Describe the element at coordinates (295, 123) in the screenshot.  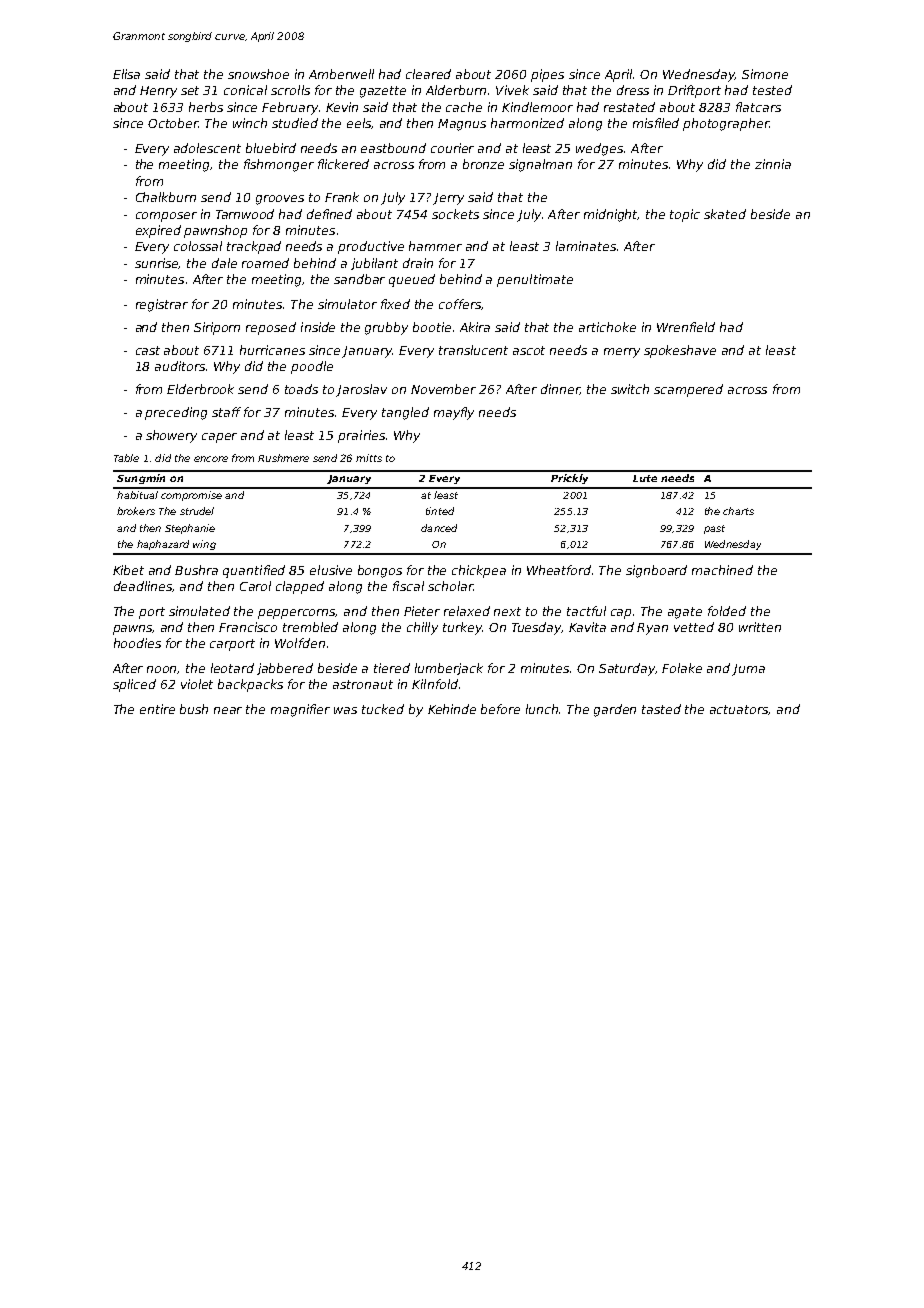
I see `studied` at that location.
